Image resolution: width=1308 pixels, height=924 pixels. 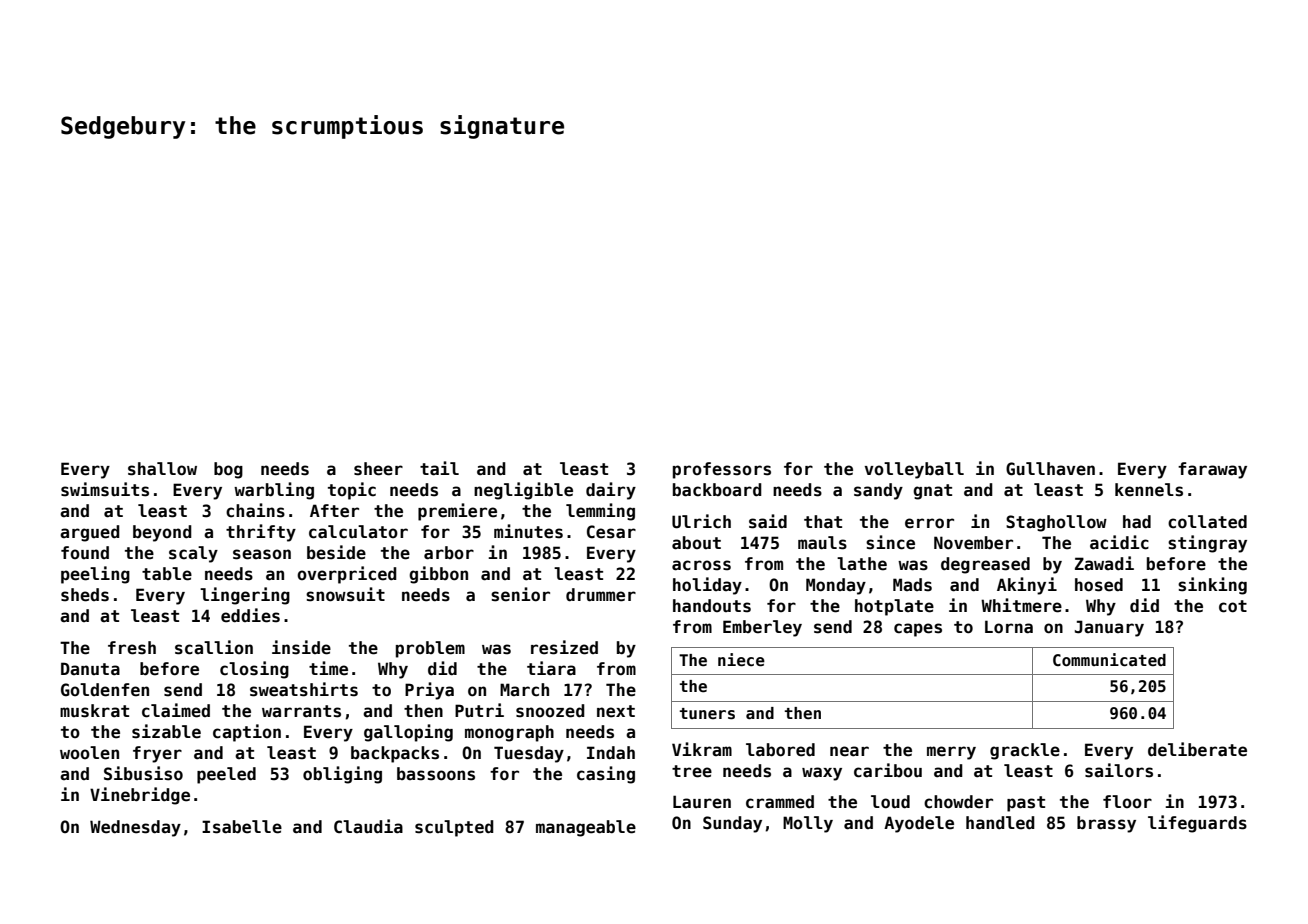 What do you see at coordinates (1009, 627) in the document?
I see `Lorna` at bounding box center [1009, 627].
